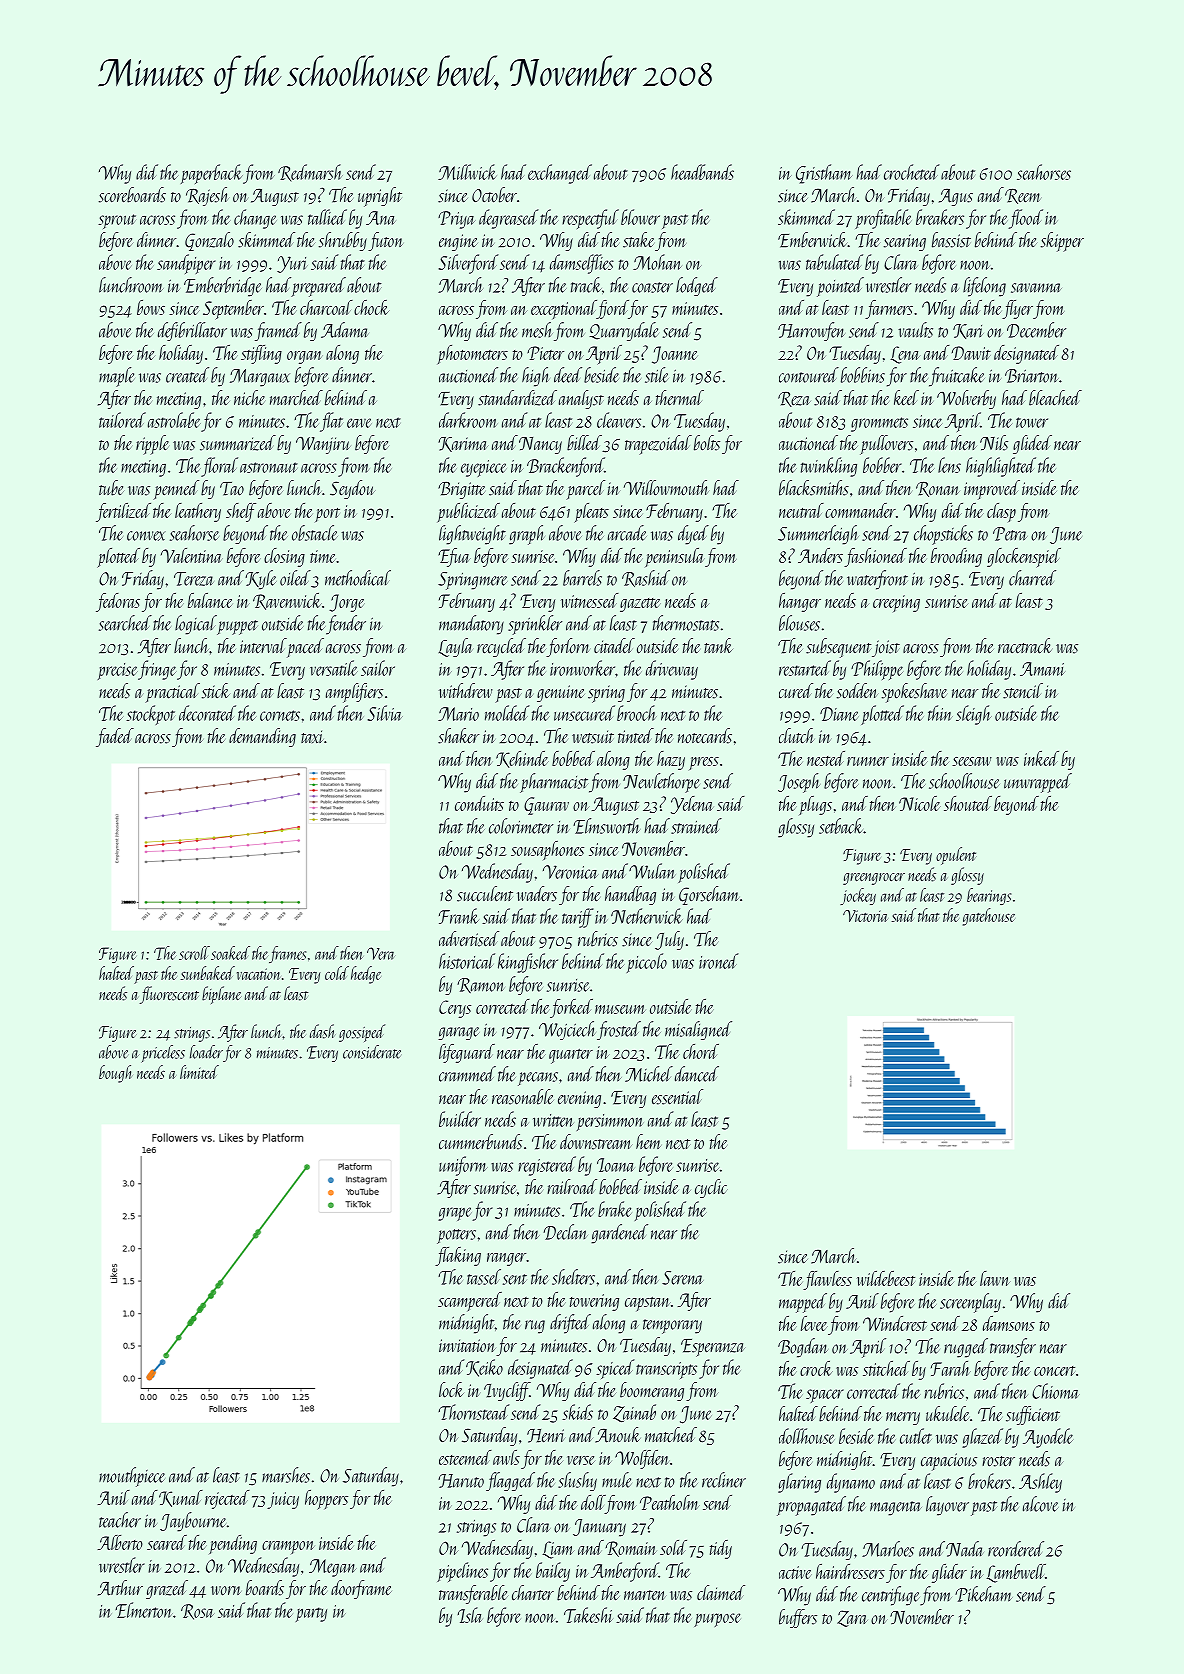 This page has width=1184, height=1674. What do you see at coordinates (117, 221) in the page?
I see `sprout` at bounding box center [117, 221].
